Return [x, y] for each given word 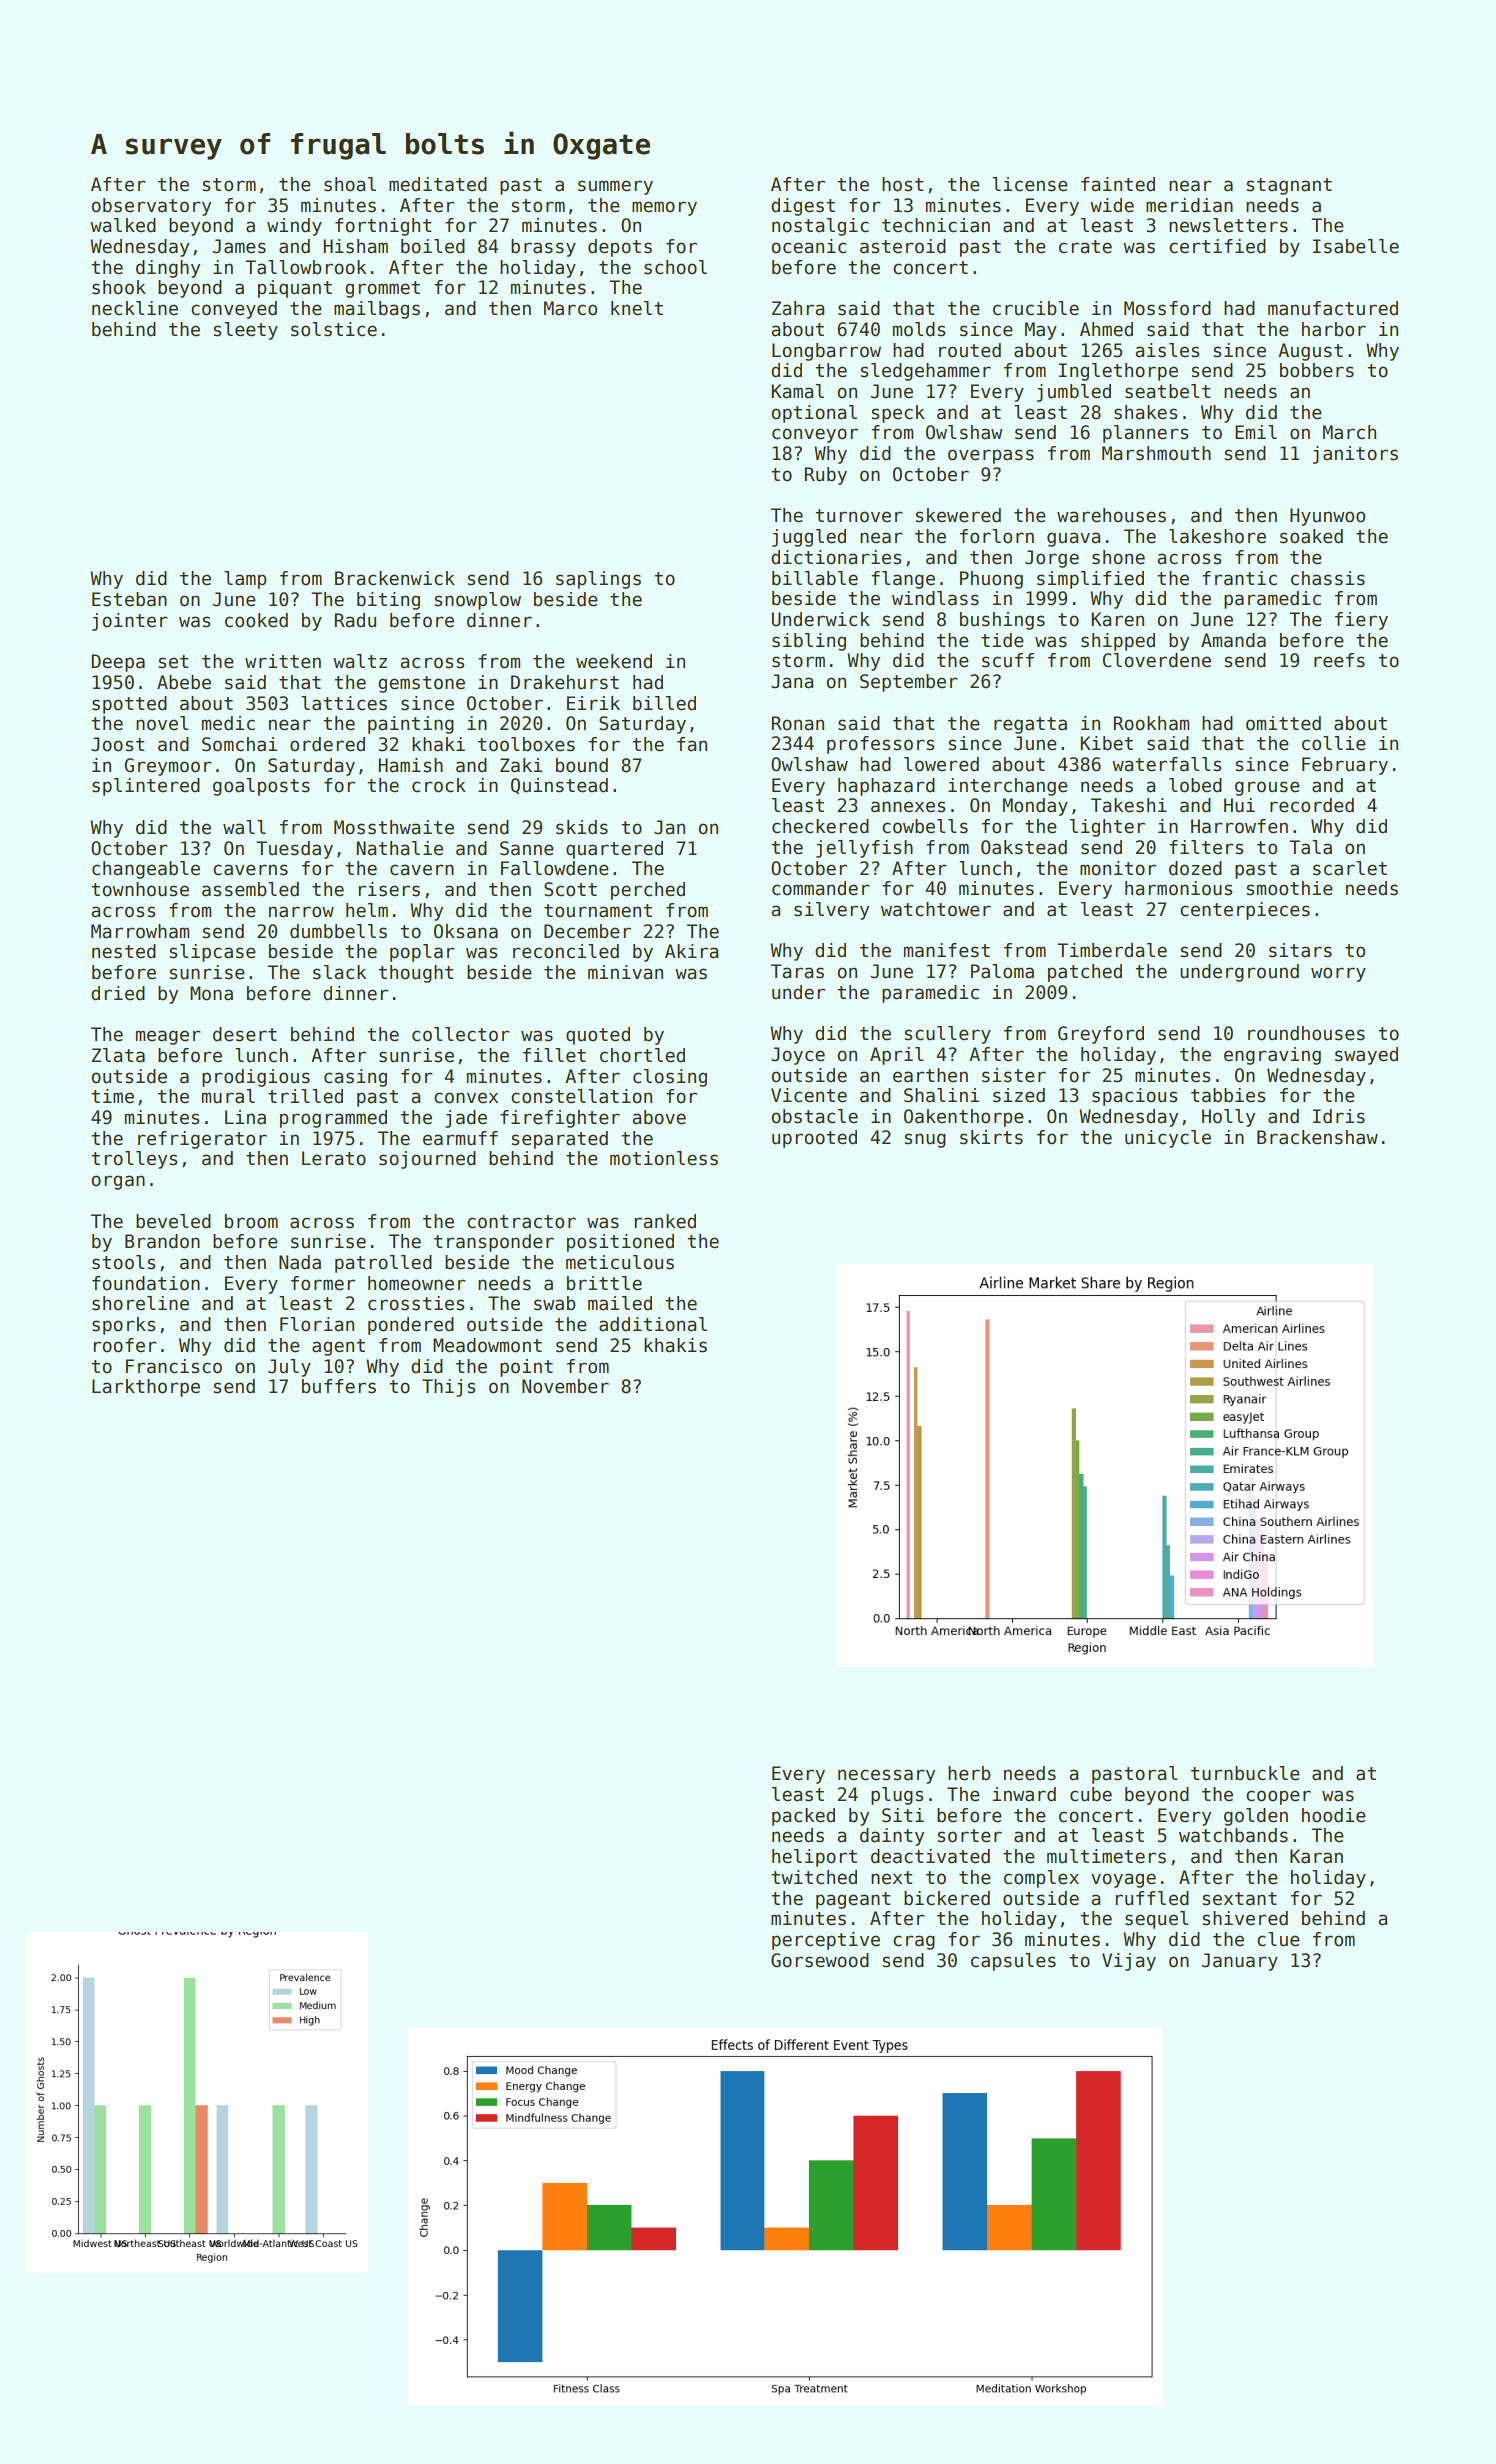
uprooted [814, 1139]
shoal [350, 184]
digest [803, 207]
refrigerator [202, 1140]
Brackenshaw [1317, 1137]
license [1030, 184]
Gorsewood [820, 1960]
